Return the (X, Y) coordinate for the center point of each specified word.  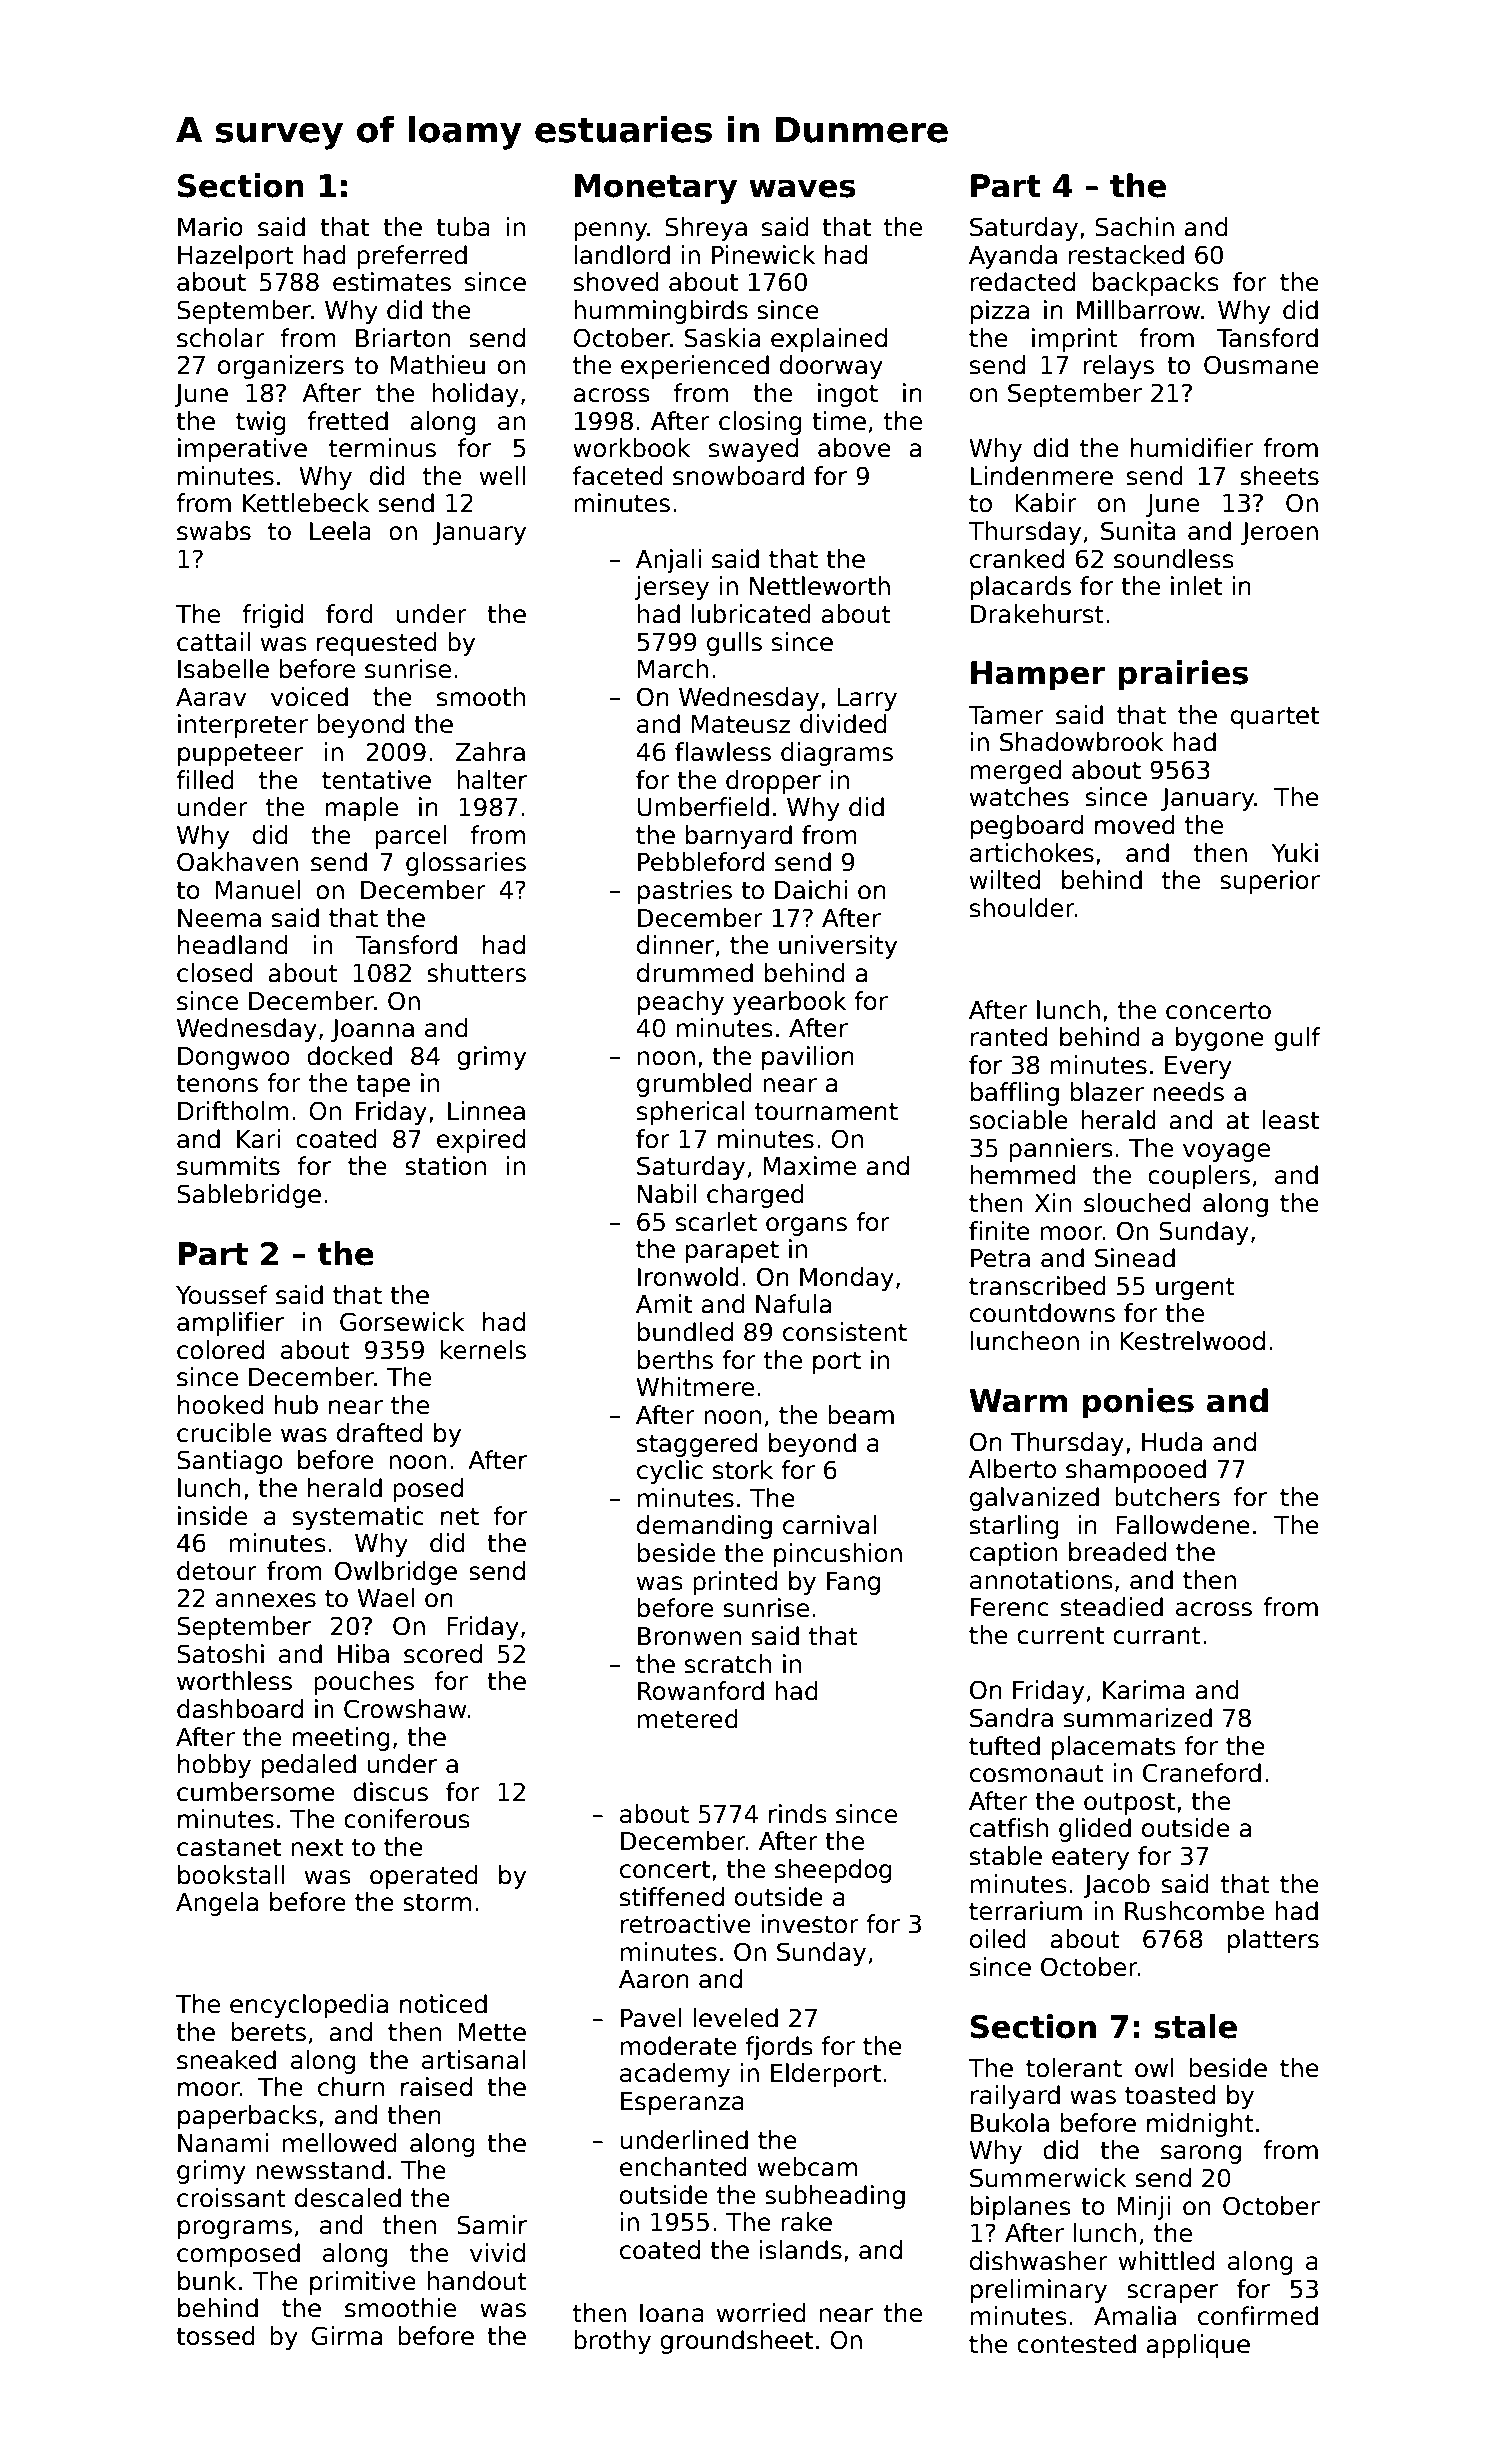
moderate (679, 2046)
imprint (1075, 340)
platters (1273, 1941)
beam (861, 1415)
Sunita (1138, 531)
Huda (1172, 1442)
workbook (632, 448)
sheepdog (833, 1871)
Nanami (223, 2143)
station (445, 1166)
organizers (281, 367)
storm (437, 1903)
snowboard (738, 476)
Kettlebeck (306, 503)
